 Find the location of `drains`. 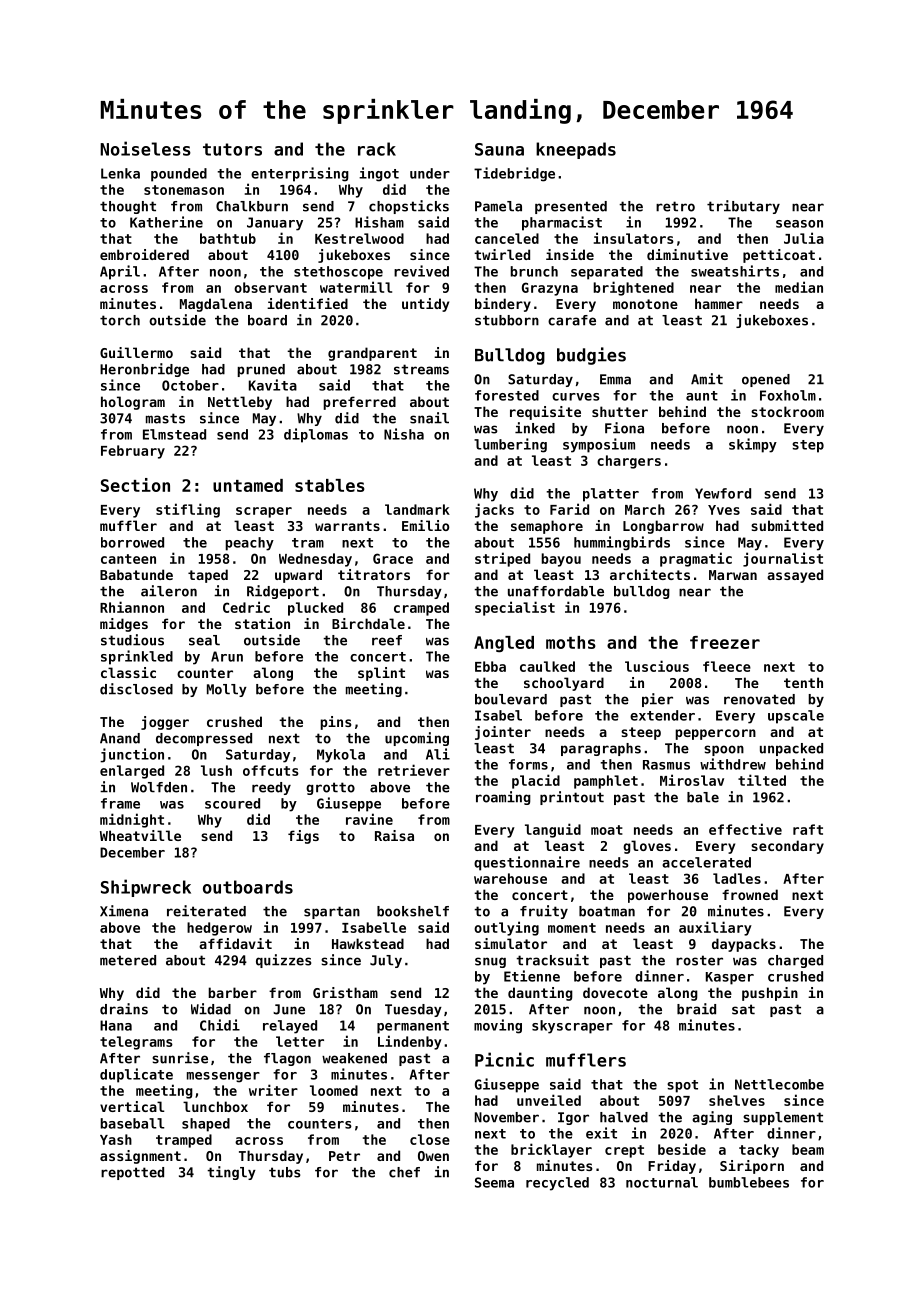

drains is located at coordinates (124, 1009).
